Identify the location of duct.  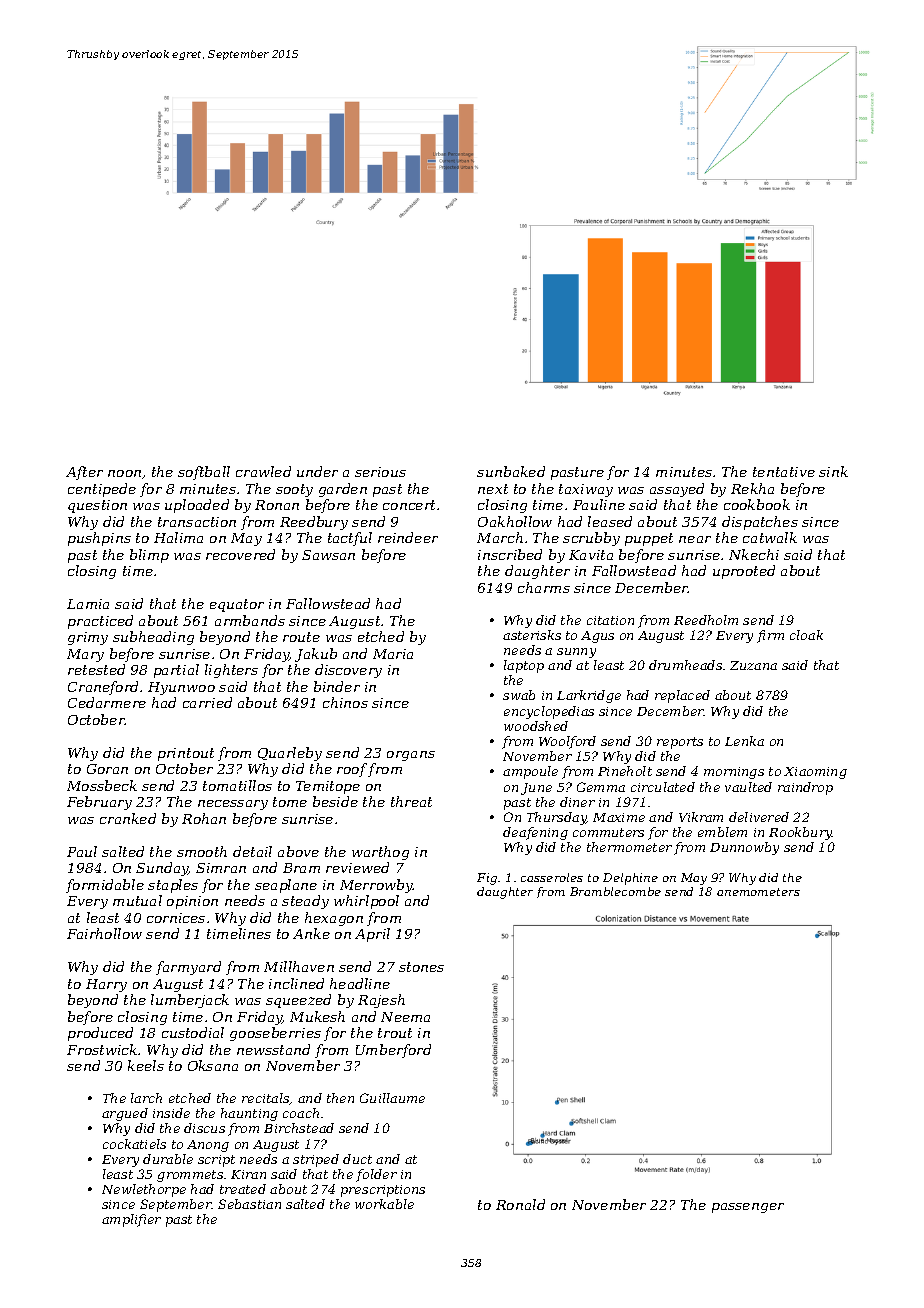
(357, 1159).
